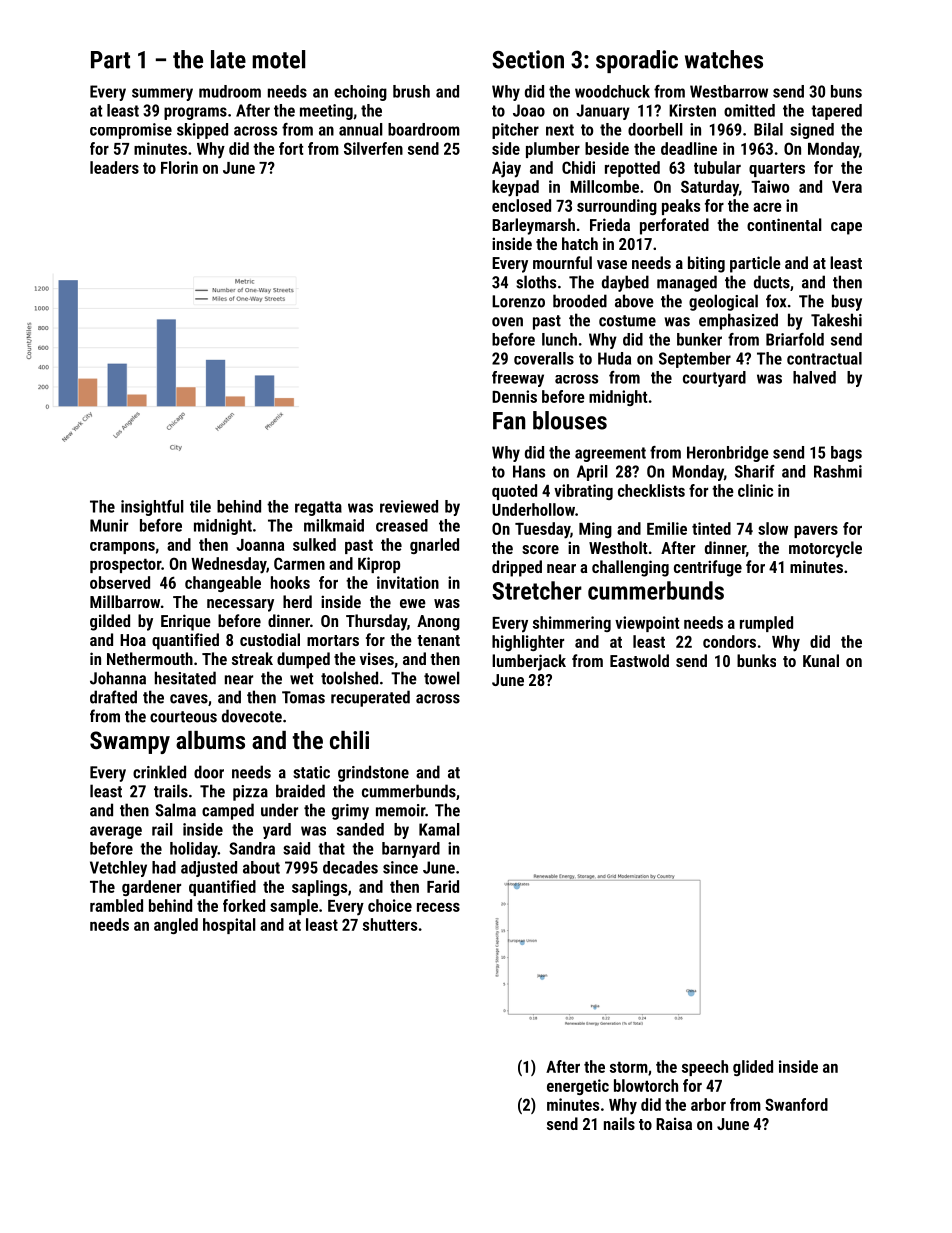 The height and width of the document is (1233, 952). Describe the element at coordinates (109, 525) in the document. I see `Munir` at that location.
